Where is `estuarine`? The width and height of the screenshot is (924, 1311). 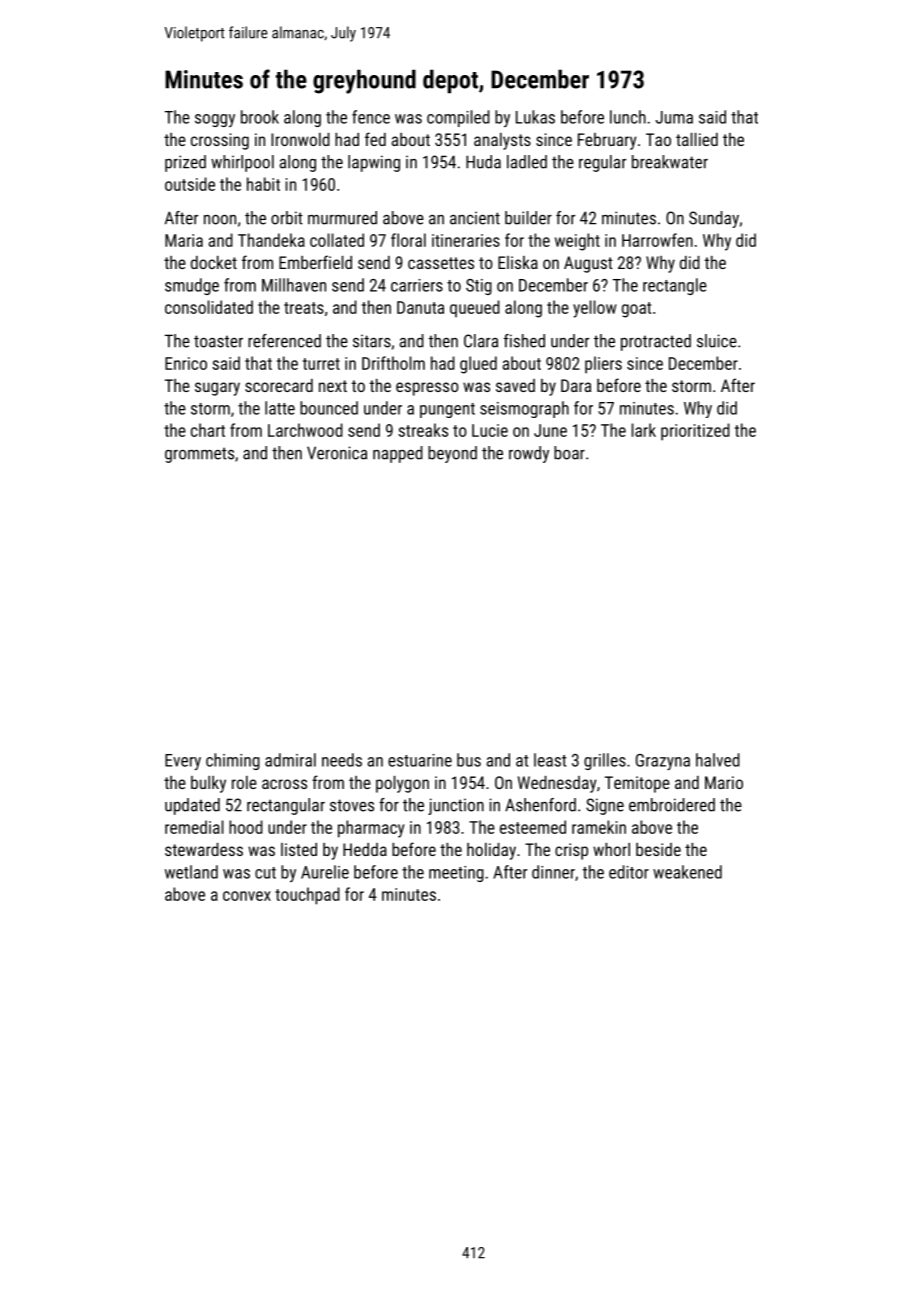 estuarine is located at coordinates (420, 760).
